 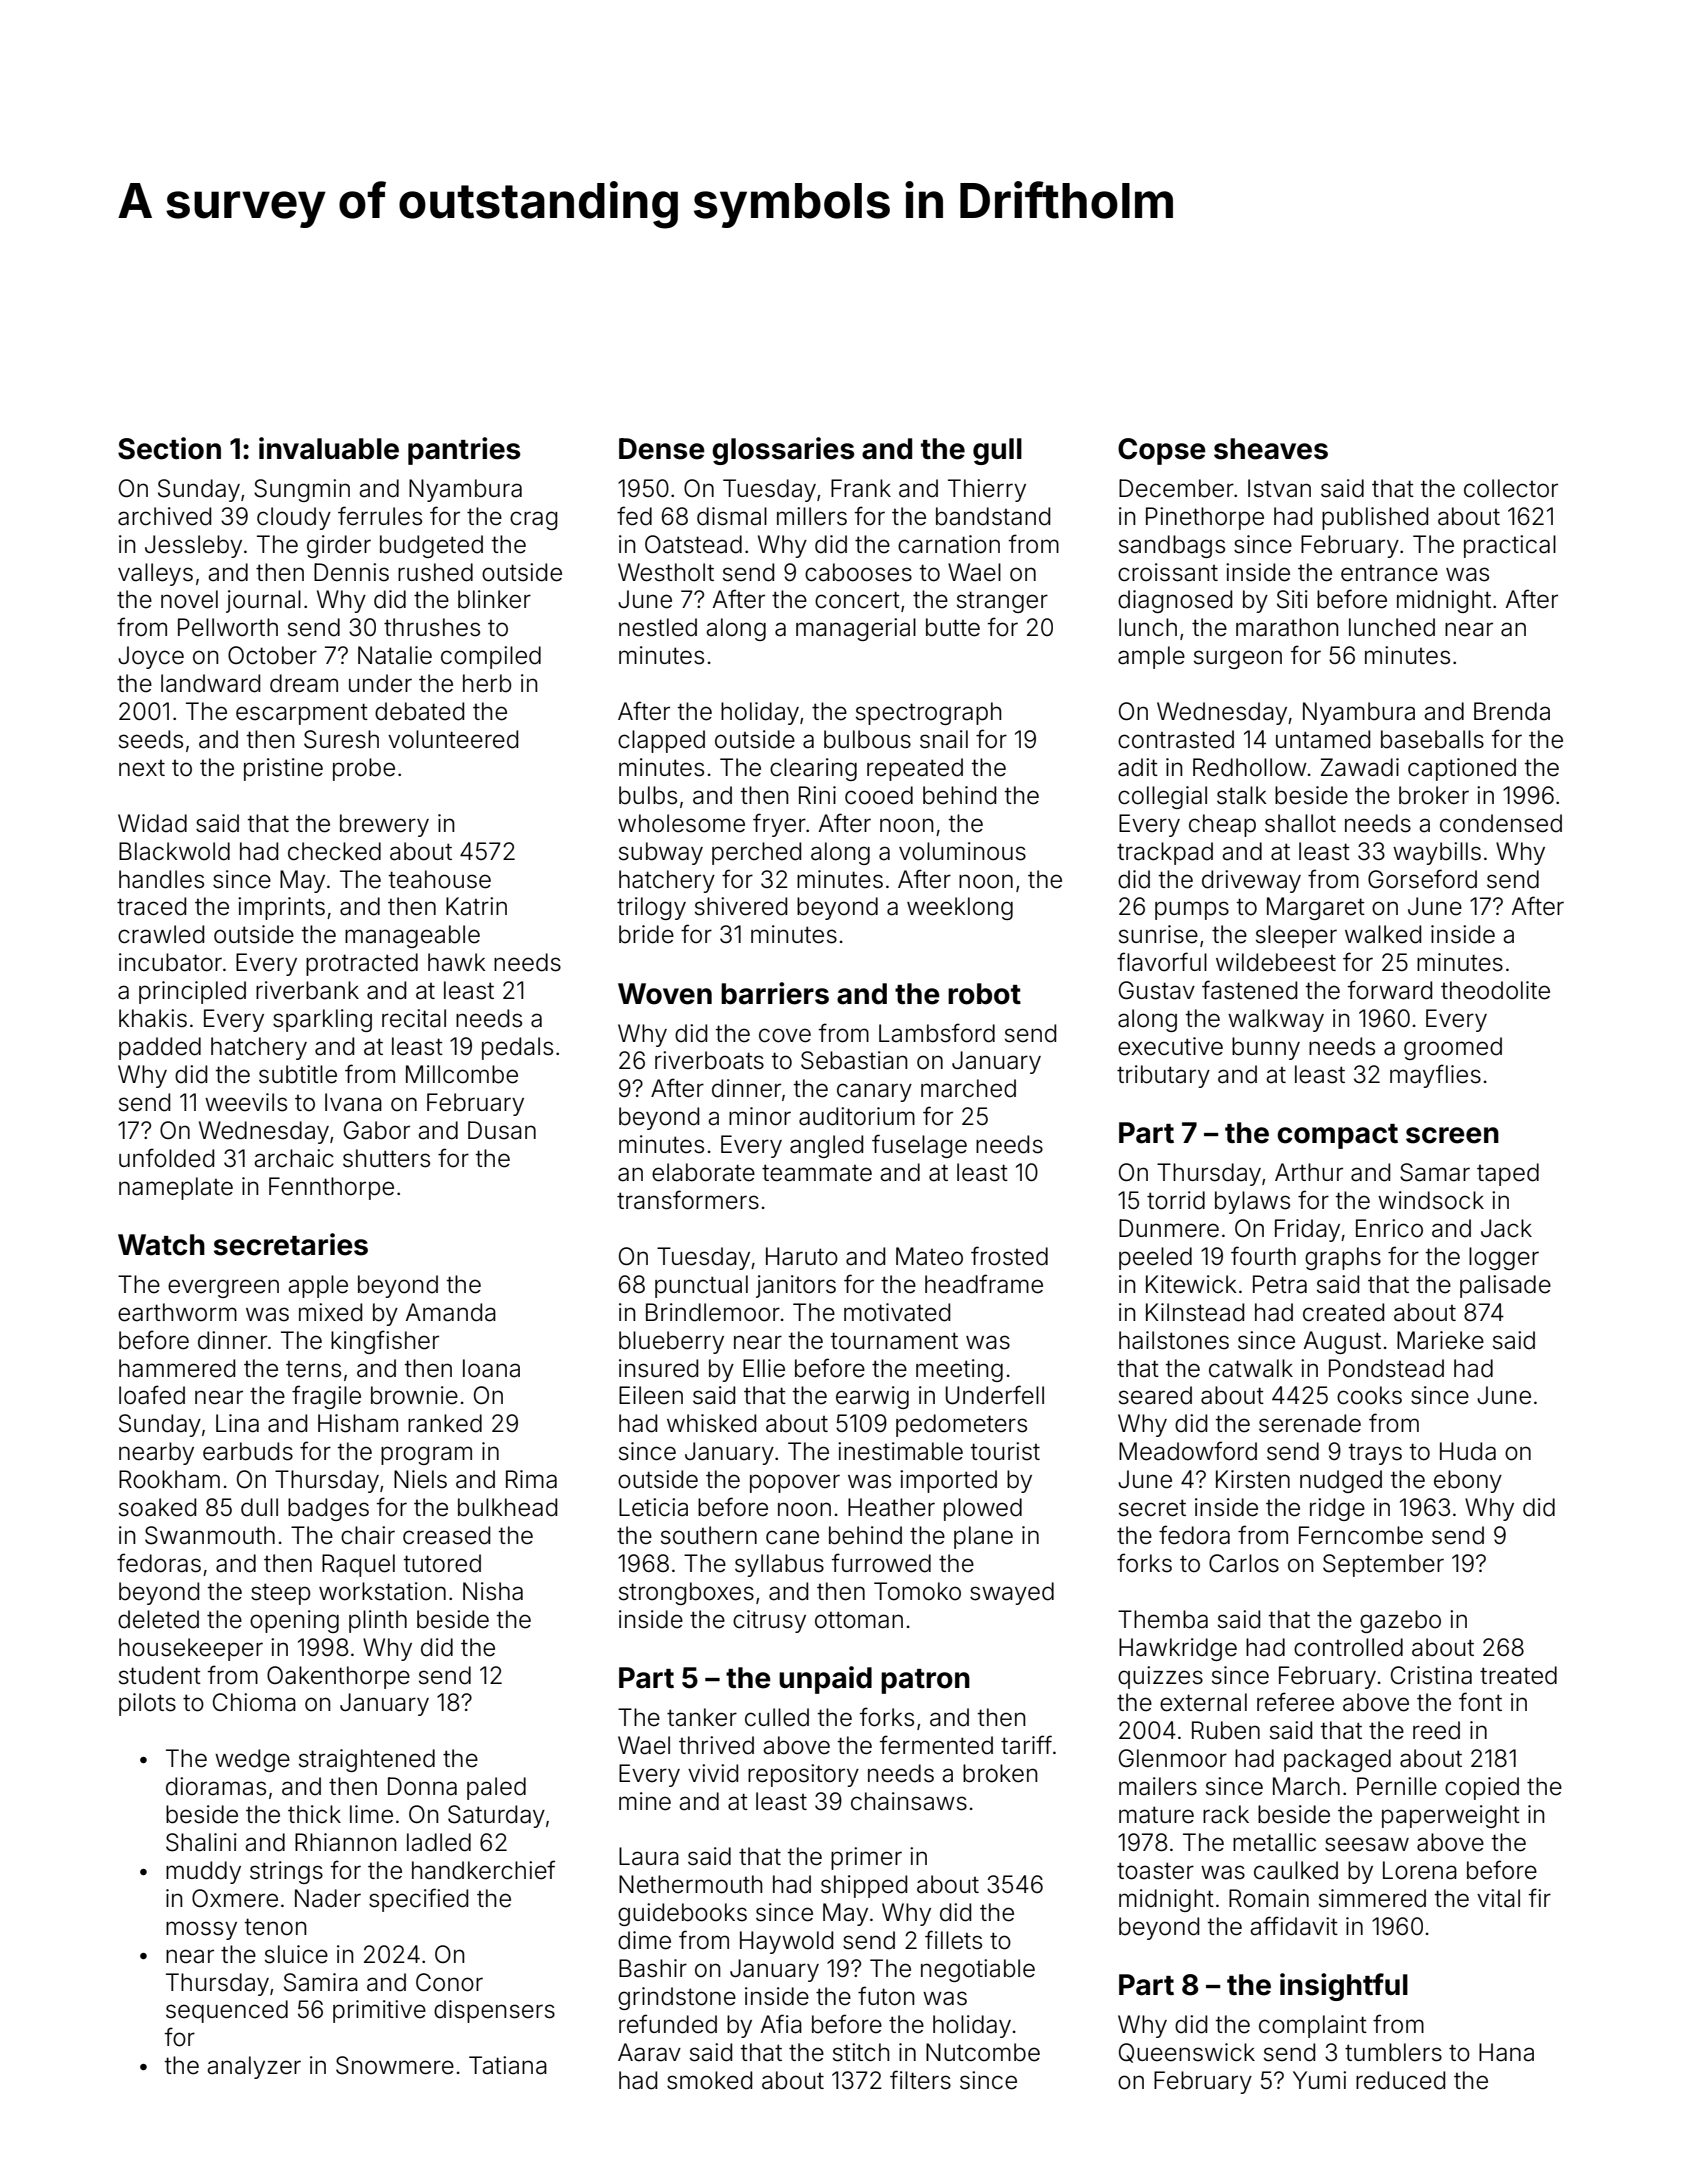 What do you see at coordinates (929, 713) in the document?
I see `spectrograph` at bounding box center [929, 713].
